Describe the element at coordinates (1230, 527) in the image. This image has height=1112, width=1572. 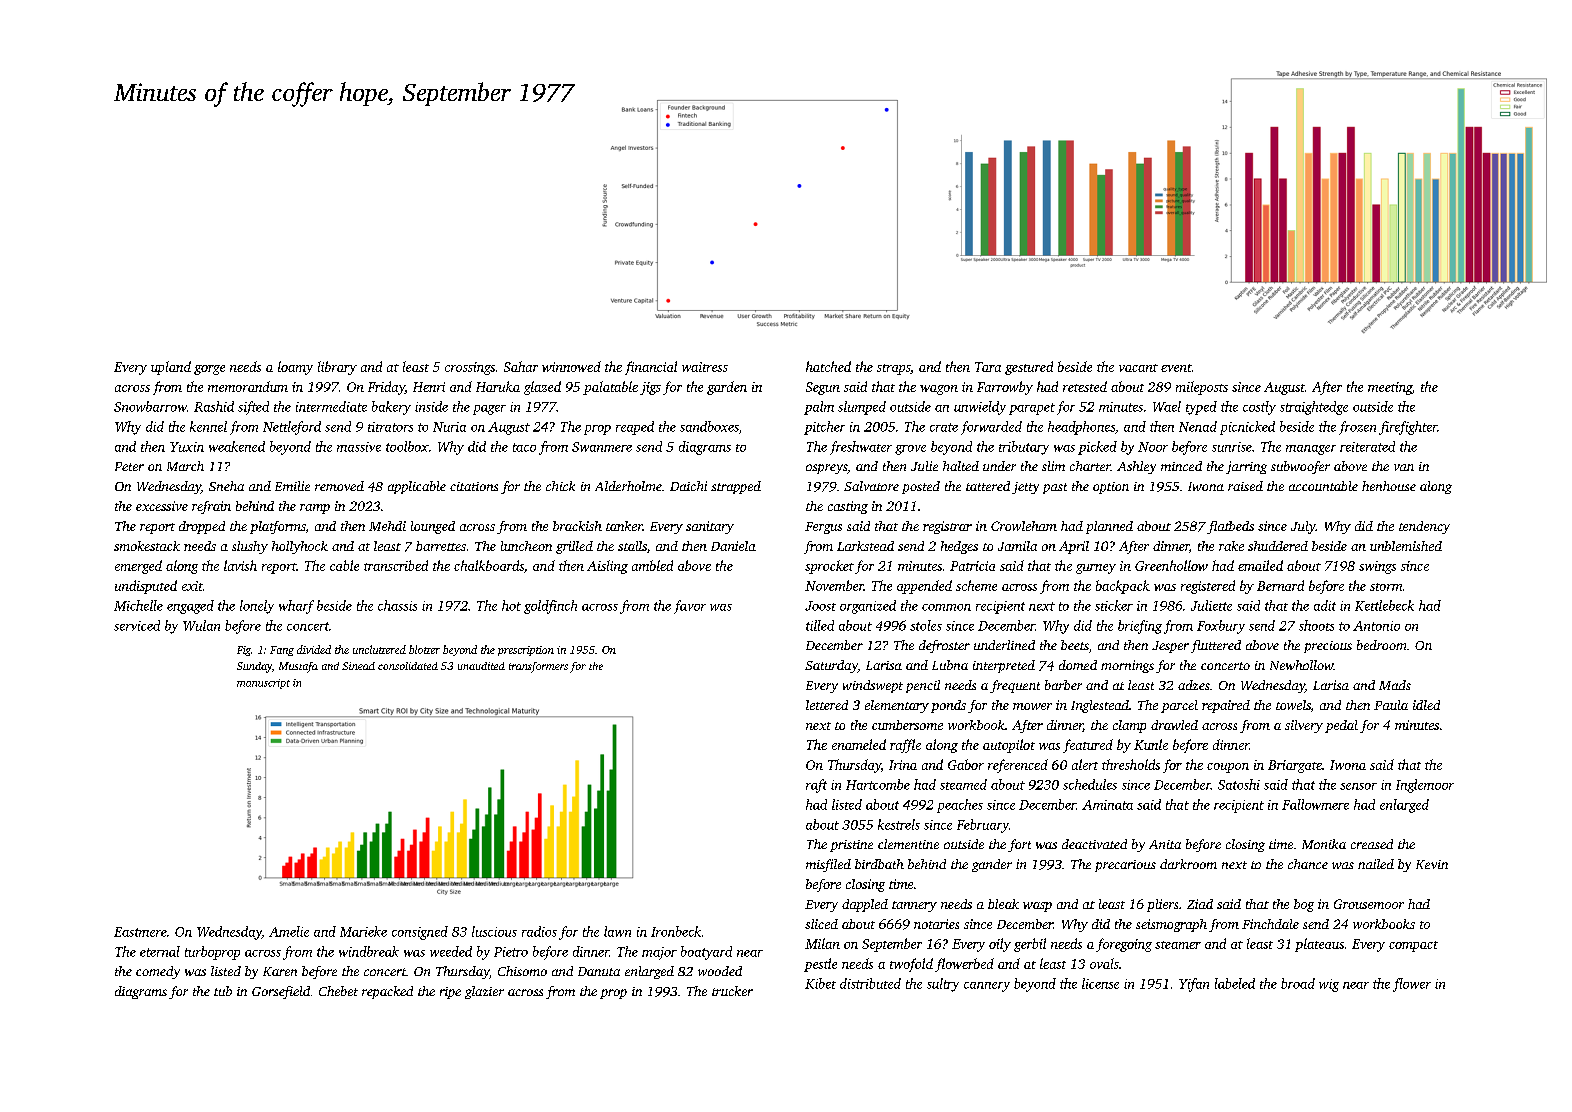
I see `flatbeds` at that location.
